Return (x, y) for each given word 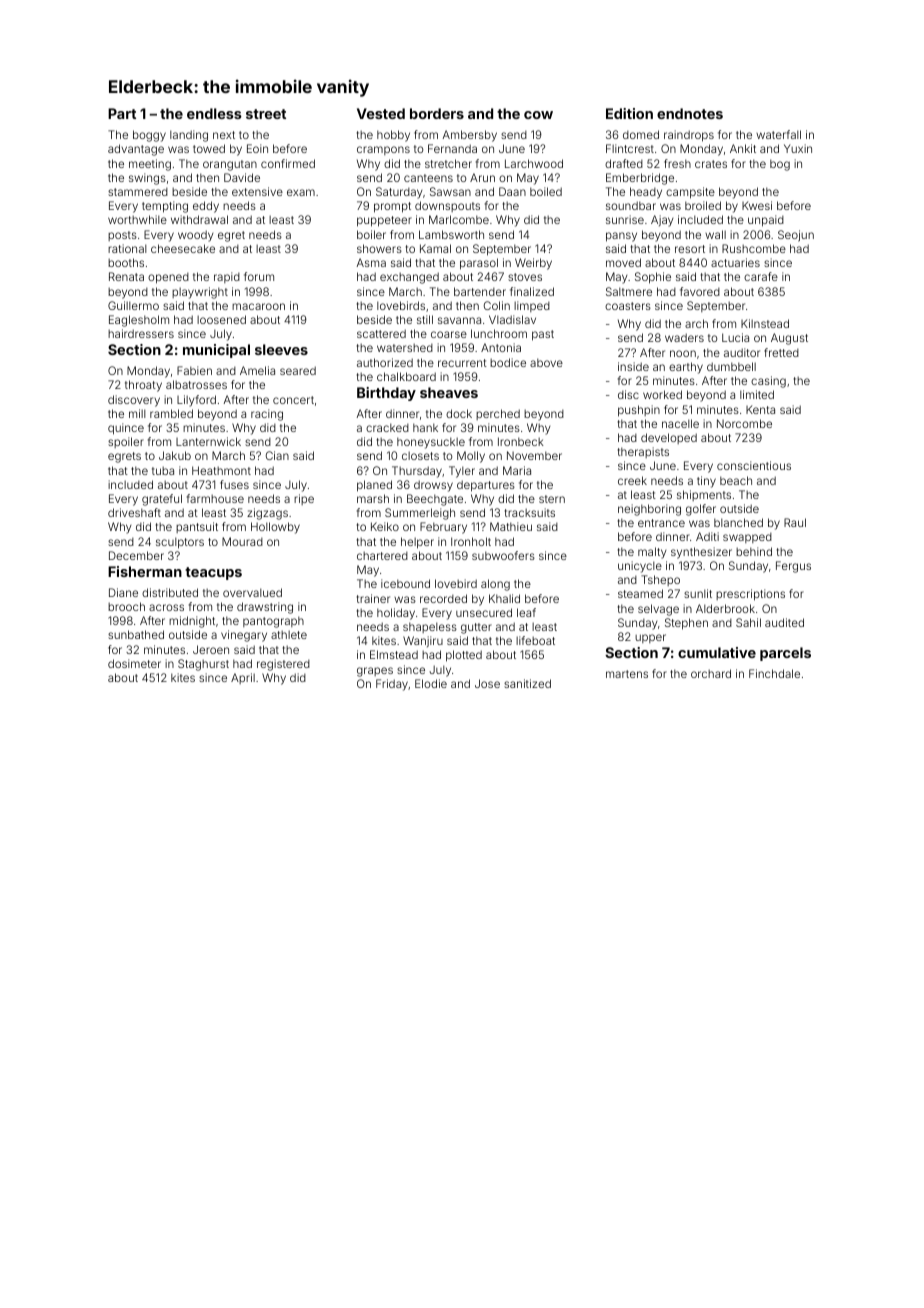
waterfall (778, 134)
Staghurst (203, 665)
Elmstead (394, 654)
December (136, 555)
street (266, 114)
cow (538, 115)
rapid (227, 277)
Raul (795, 522)
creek (632, 480)
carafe (761, 276)
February (443, 528)
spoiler (126, 442)
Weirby (533, 264)
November (534, 455)
